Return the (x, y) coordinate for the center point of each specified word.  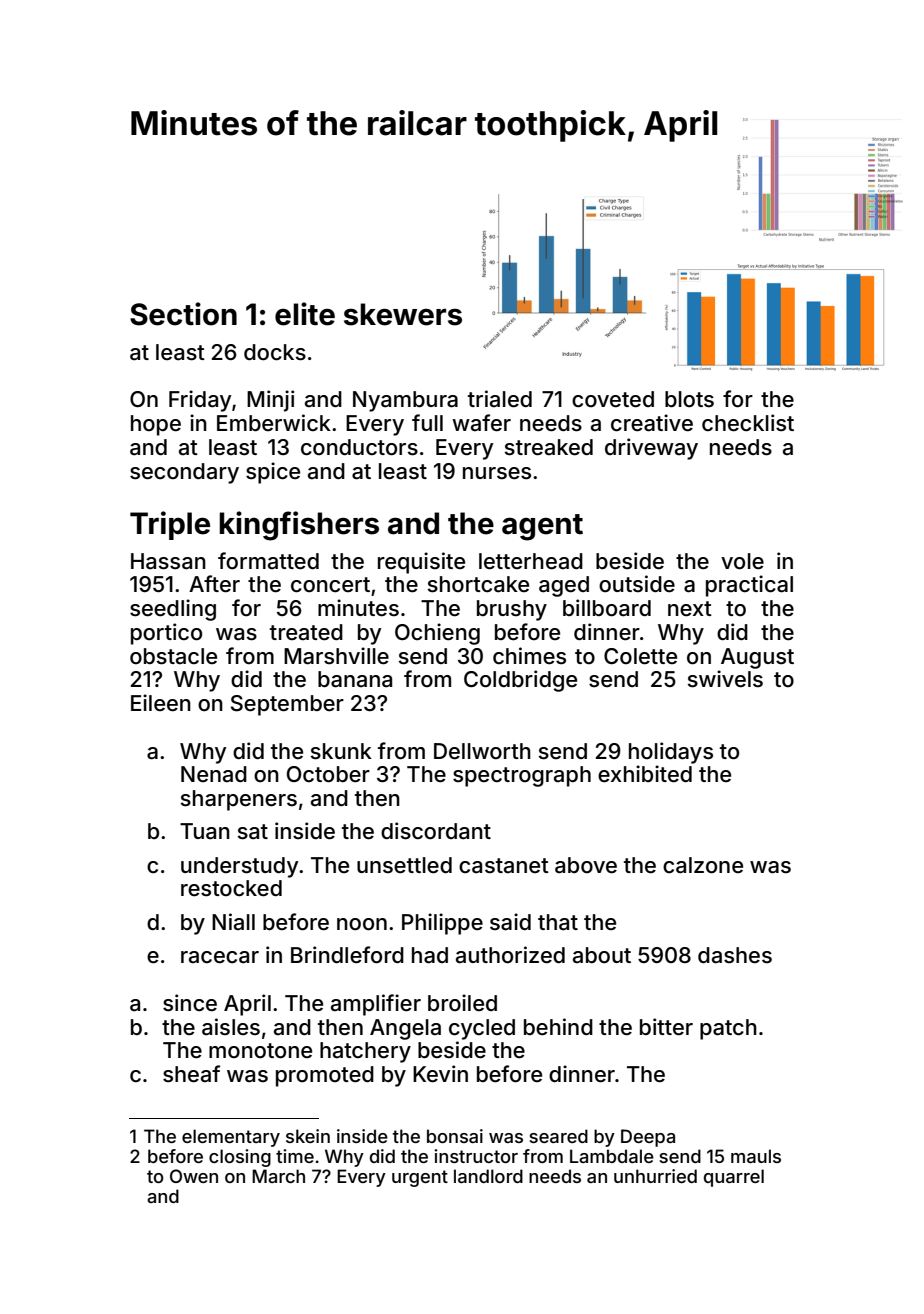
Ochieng (437, 634)
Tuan (205, 831)
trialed (500, 399)
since (190, 1003)
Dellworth (482, 751)
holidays (671, 753)
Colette (640, 656)
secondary (184, 473)
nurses (497, 473)
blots (689, 399)
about (602, 955)
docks (275, 352)
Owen (194, 1176)
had (430, 955)
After (214, 584)
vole (742, 561)
